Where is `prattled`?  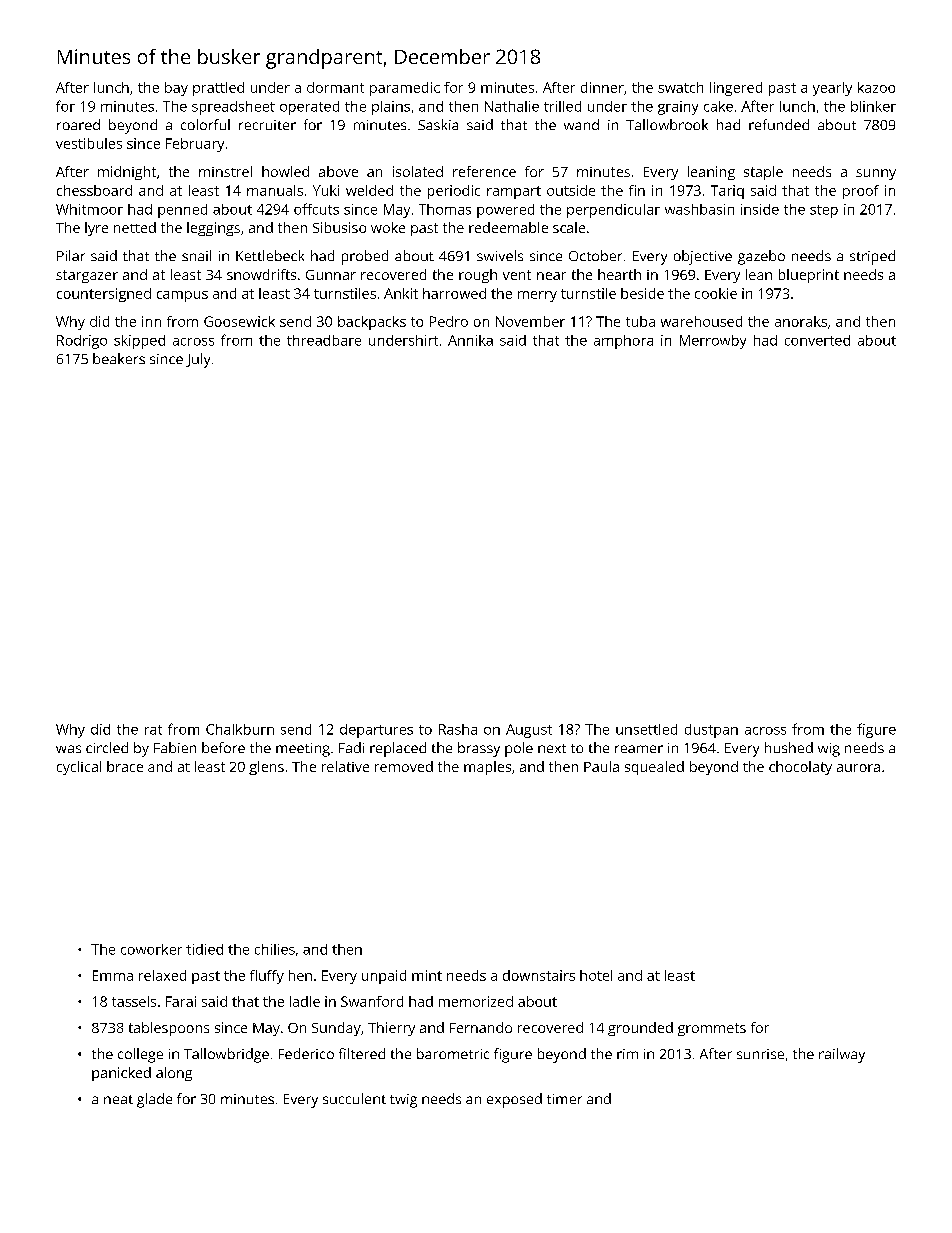
prattled is located at coordinates (218, 89).
